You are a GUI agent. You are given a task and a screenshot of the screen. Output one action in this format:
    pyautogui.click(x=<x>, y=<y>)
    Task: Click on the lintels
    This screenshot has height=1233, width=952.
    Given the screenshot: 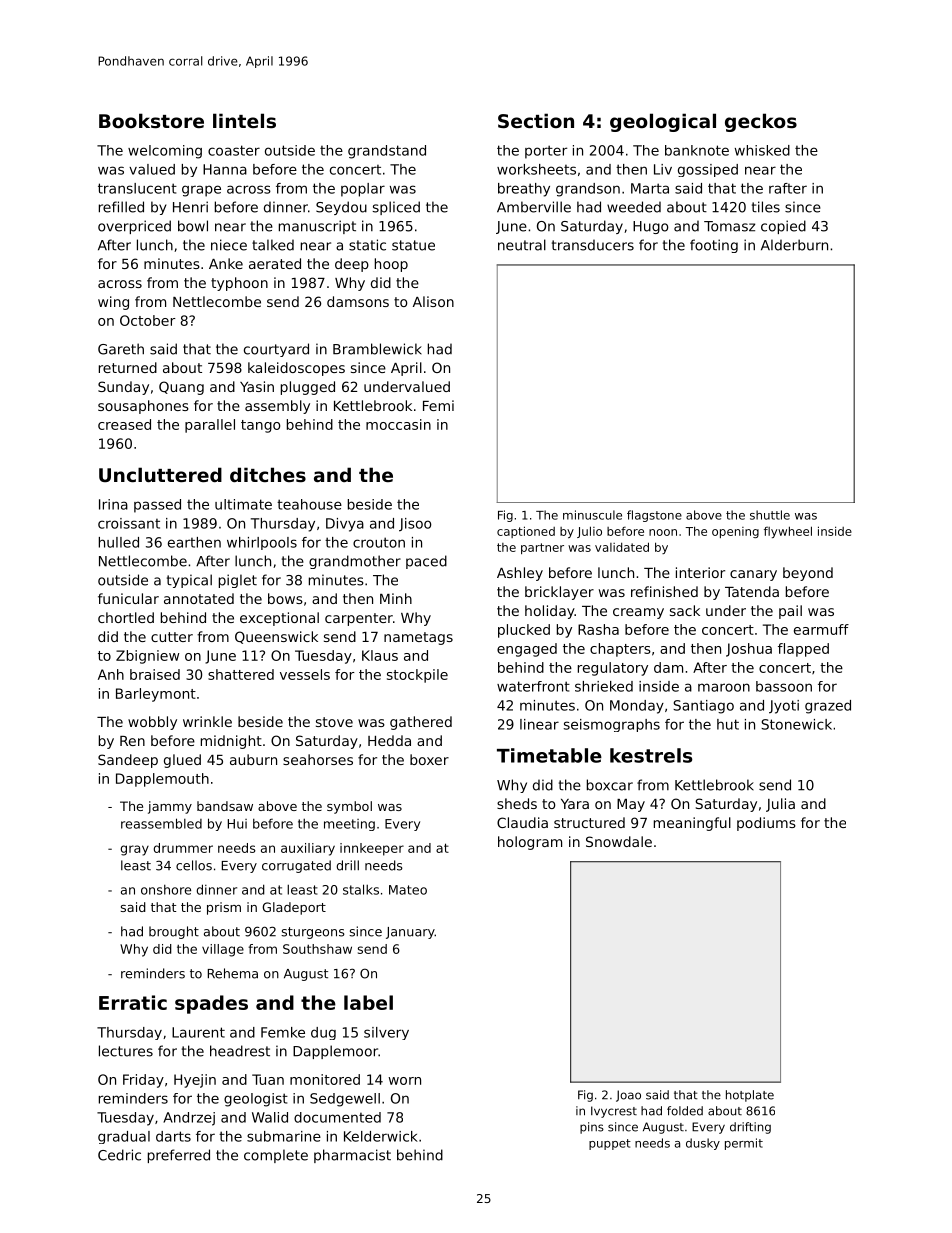 What is the action you would take?
    pyautogui.click(x=244, y=121)
